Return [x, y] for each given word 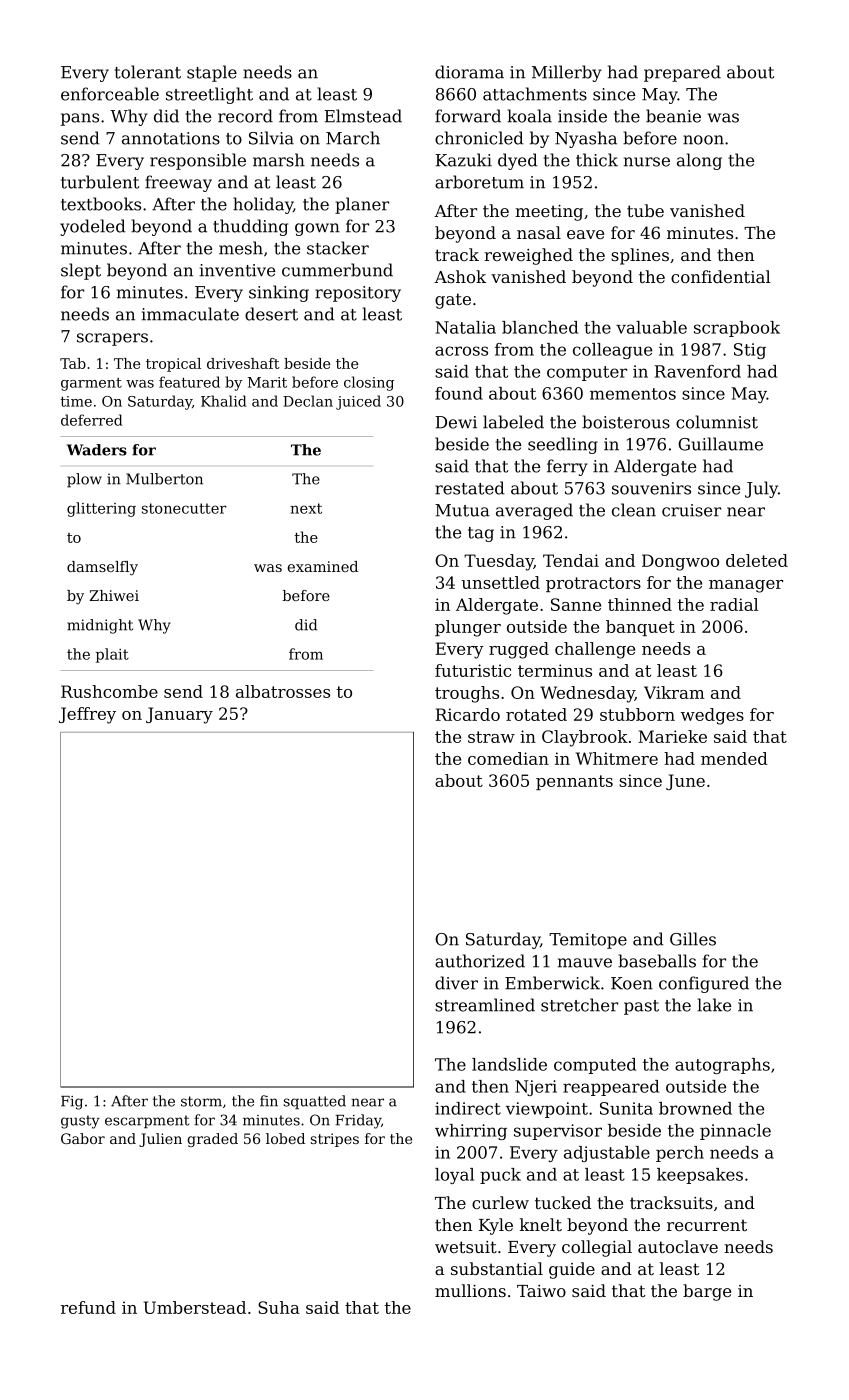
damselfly [102, 568]
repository [358, 294]
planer [362, 205]
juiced [358, 402]
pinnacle [735, 1132]
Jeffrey [87, 715]
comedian [508, 758]
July [761, 489]
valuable [651, 327]
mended [734, 758]
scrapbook [737, 329]
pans [80, 119]
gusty [80, 1122]
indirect [468, 1108]
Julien [160, 1140]
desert [271, 314]
